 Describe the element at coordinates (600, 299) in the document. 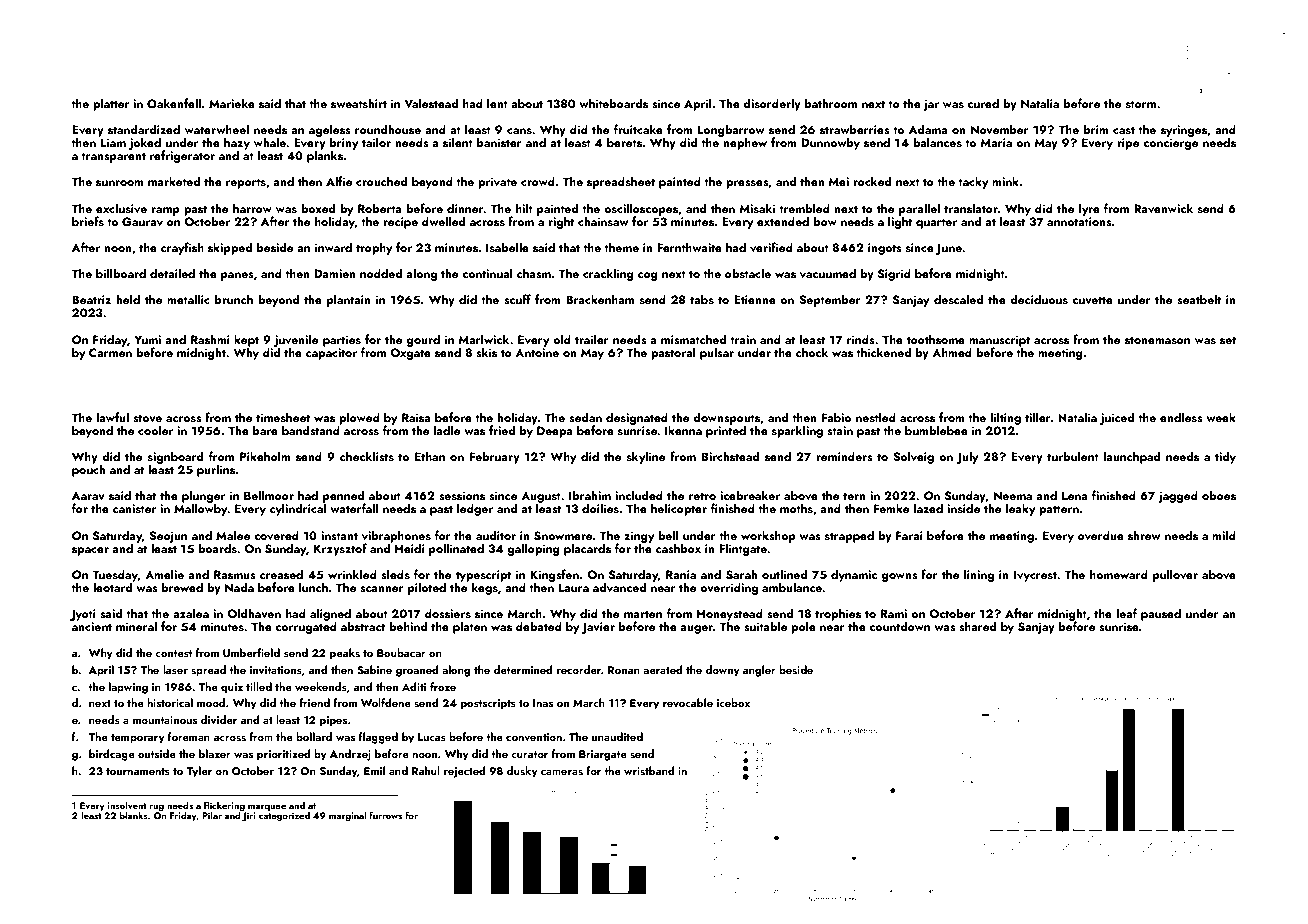

I see `Brackenham` at that location.
